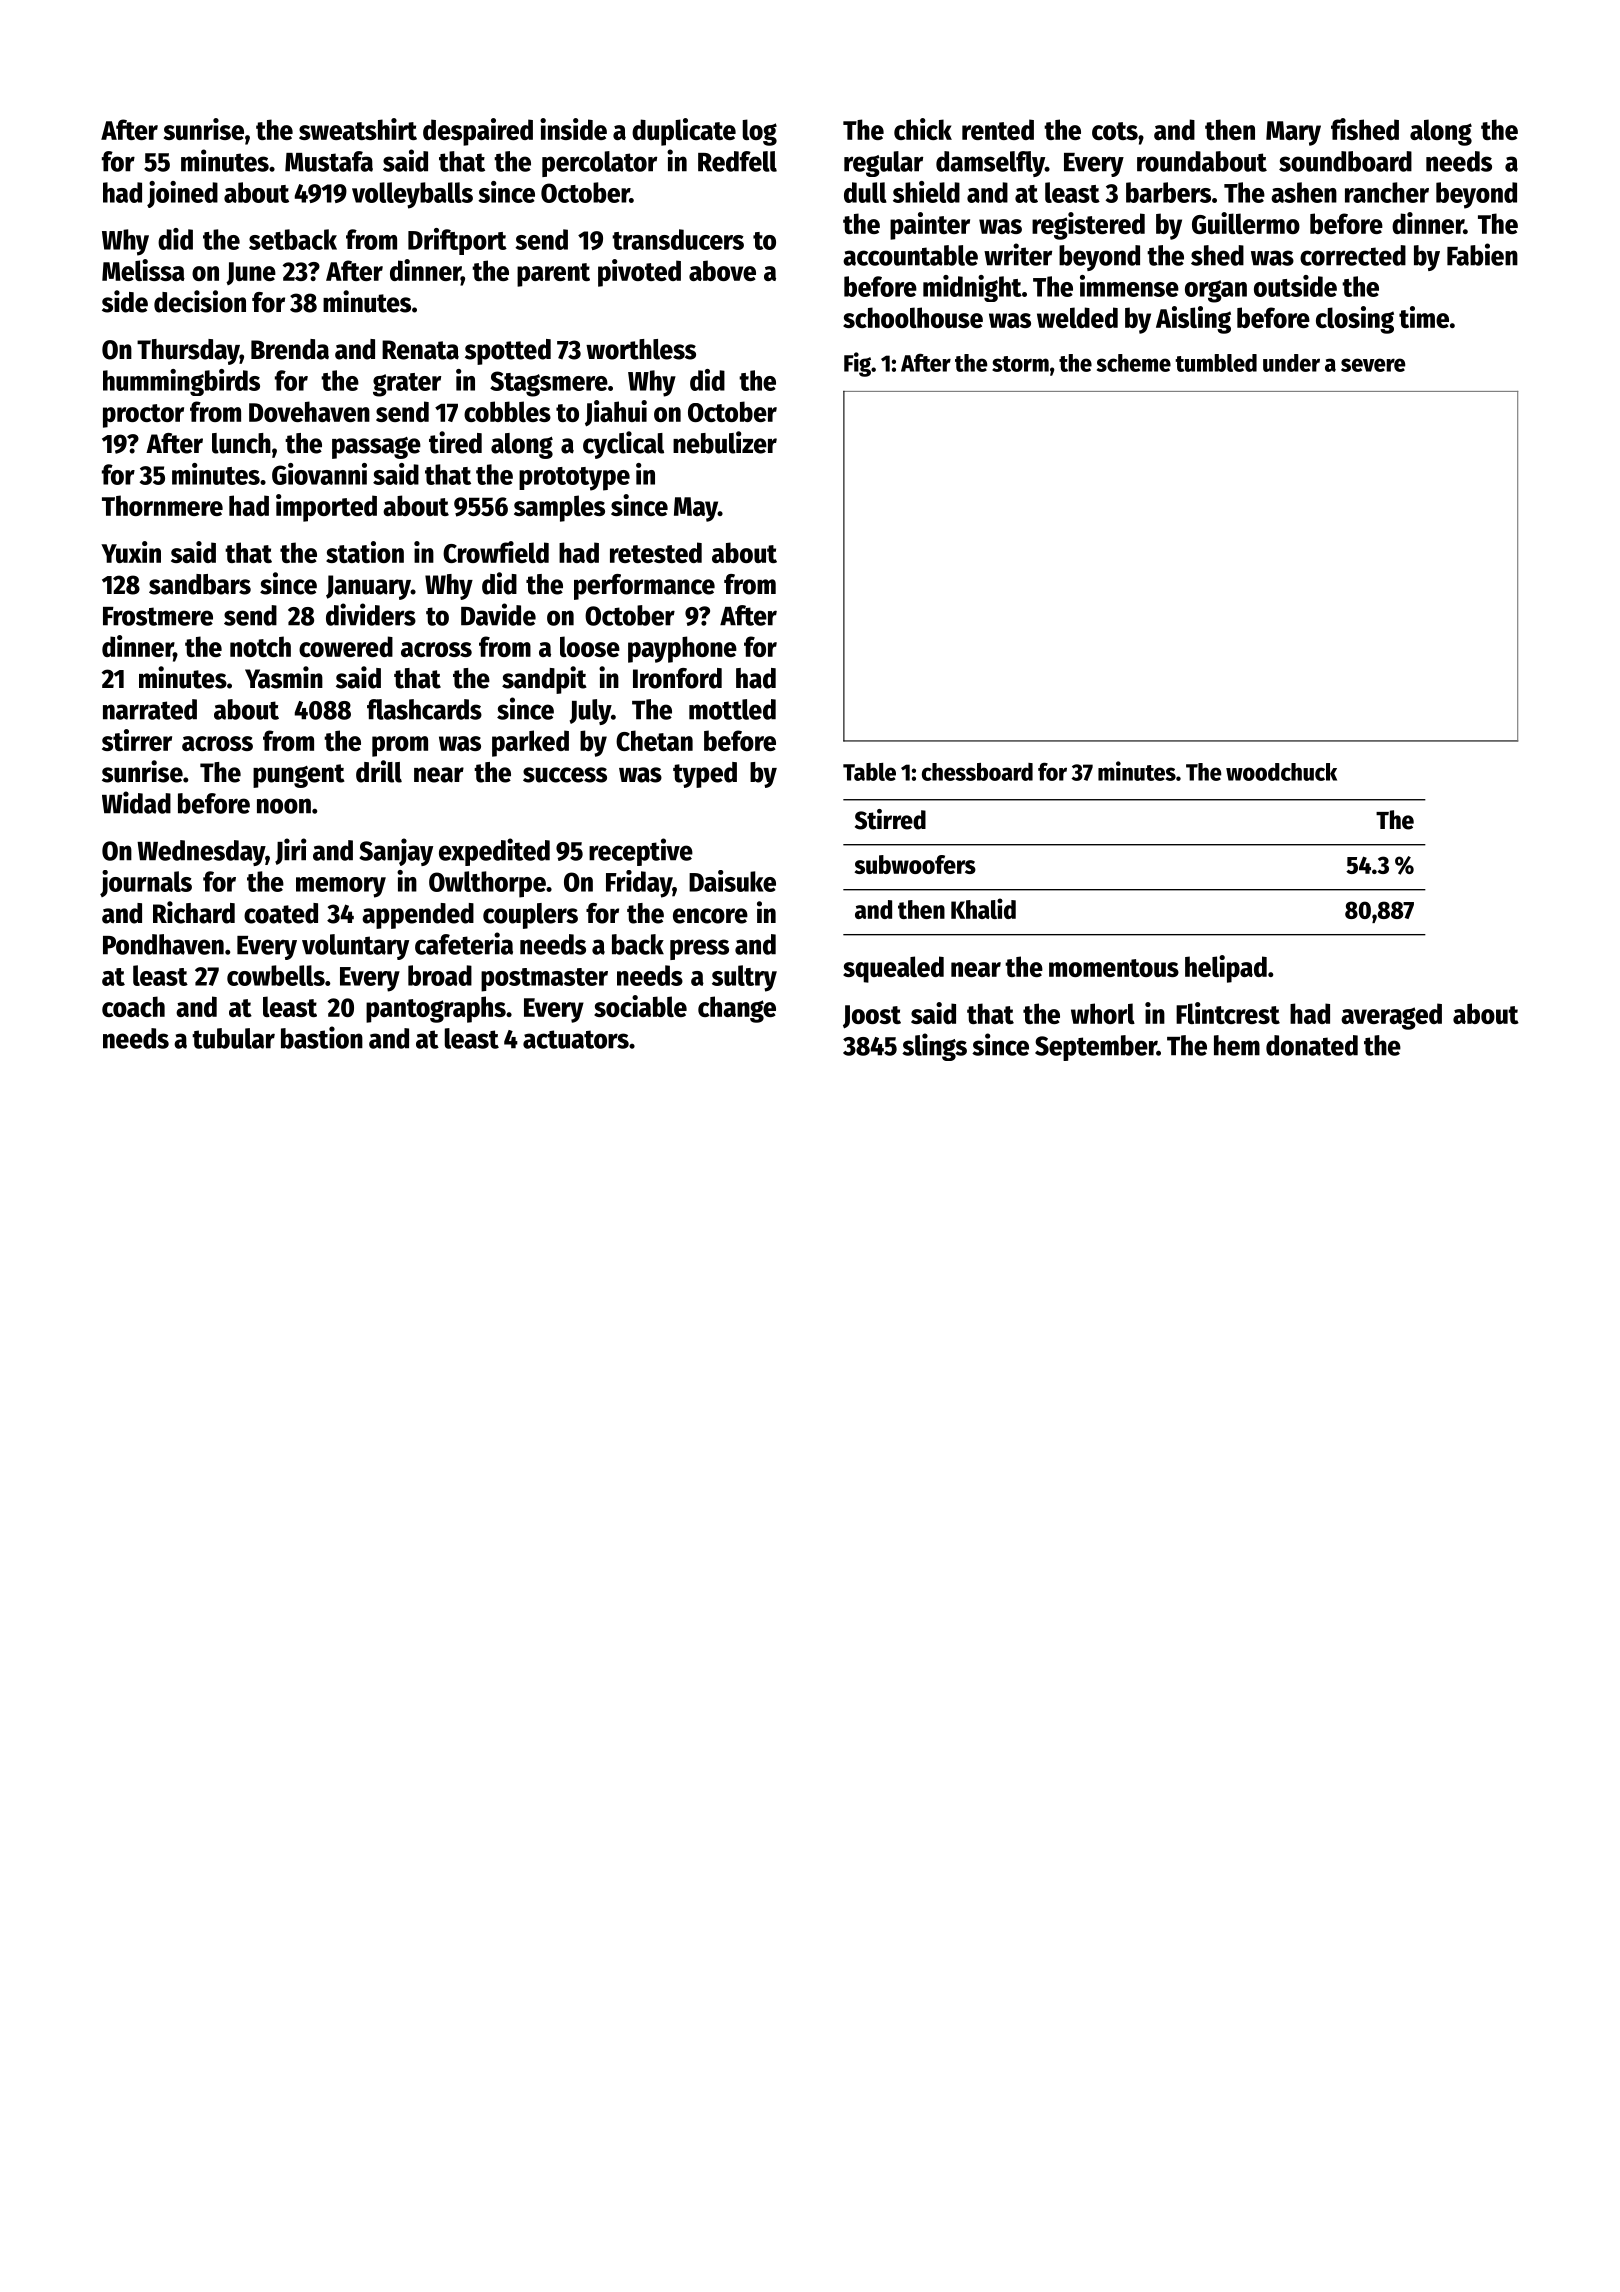  What do you see at coordinates (188, 352) in the image?
I see `Thursday` at bounding box center [188, 352].
